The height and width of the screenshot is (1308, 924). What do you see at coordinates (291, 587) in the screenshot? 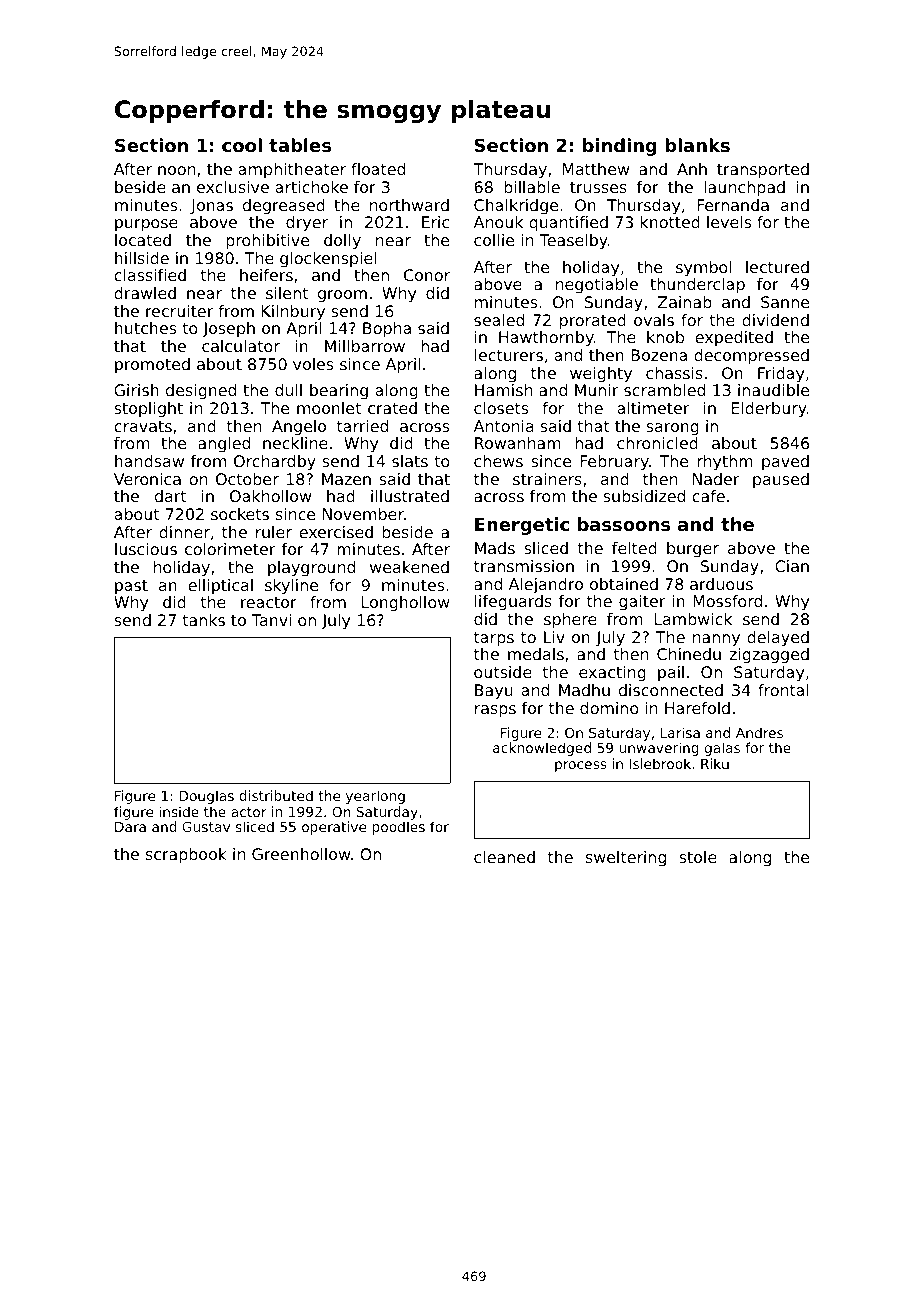
I see `skyline` at bounding box center [291, 587].
